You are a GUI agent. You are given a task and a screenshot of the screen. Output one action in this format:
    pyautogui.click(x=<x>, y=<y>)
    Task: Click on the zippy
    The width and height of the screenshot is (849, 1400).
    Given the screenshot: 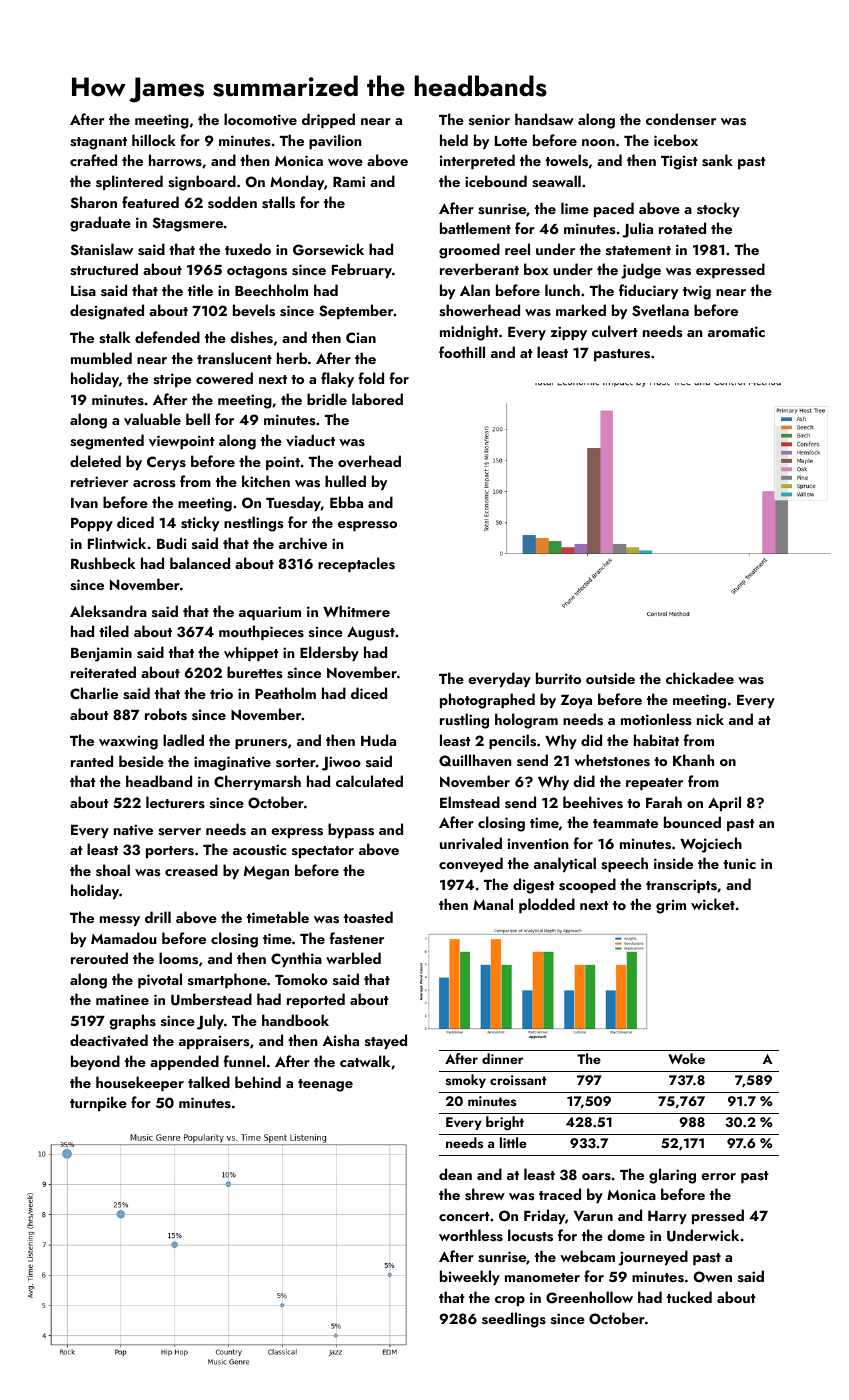 What is the action you would take?
    pyautogui.click(x=569, y=333)
